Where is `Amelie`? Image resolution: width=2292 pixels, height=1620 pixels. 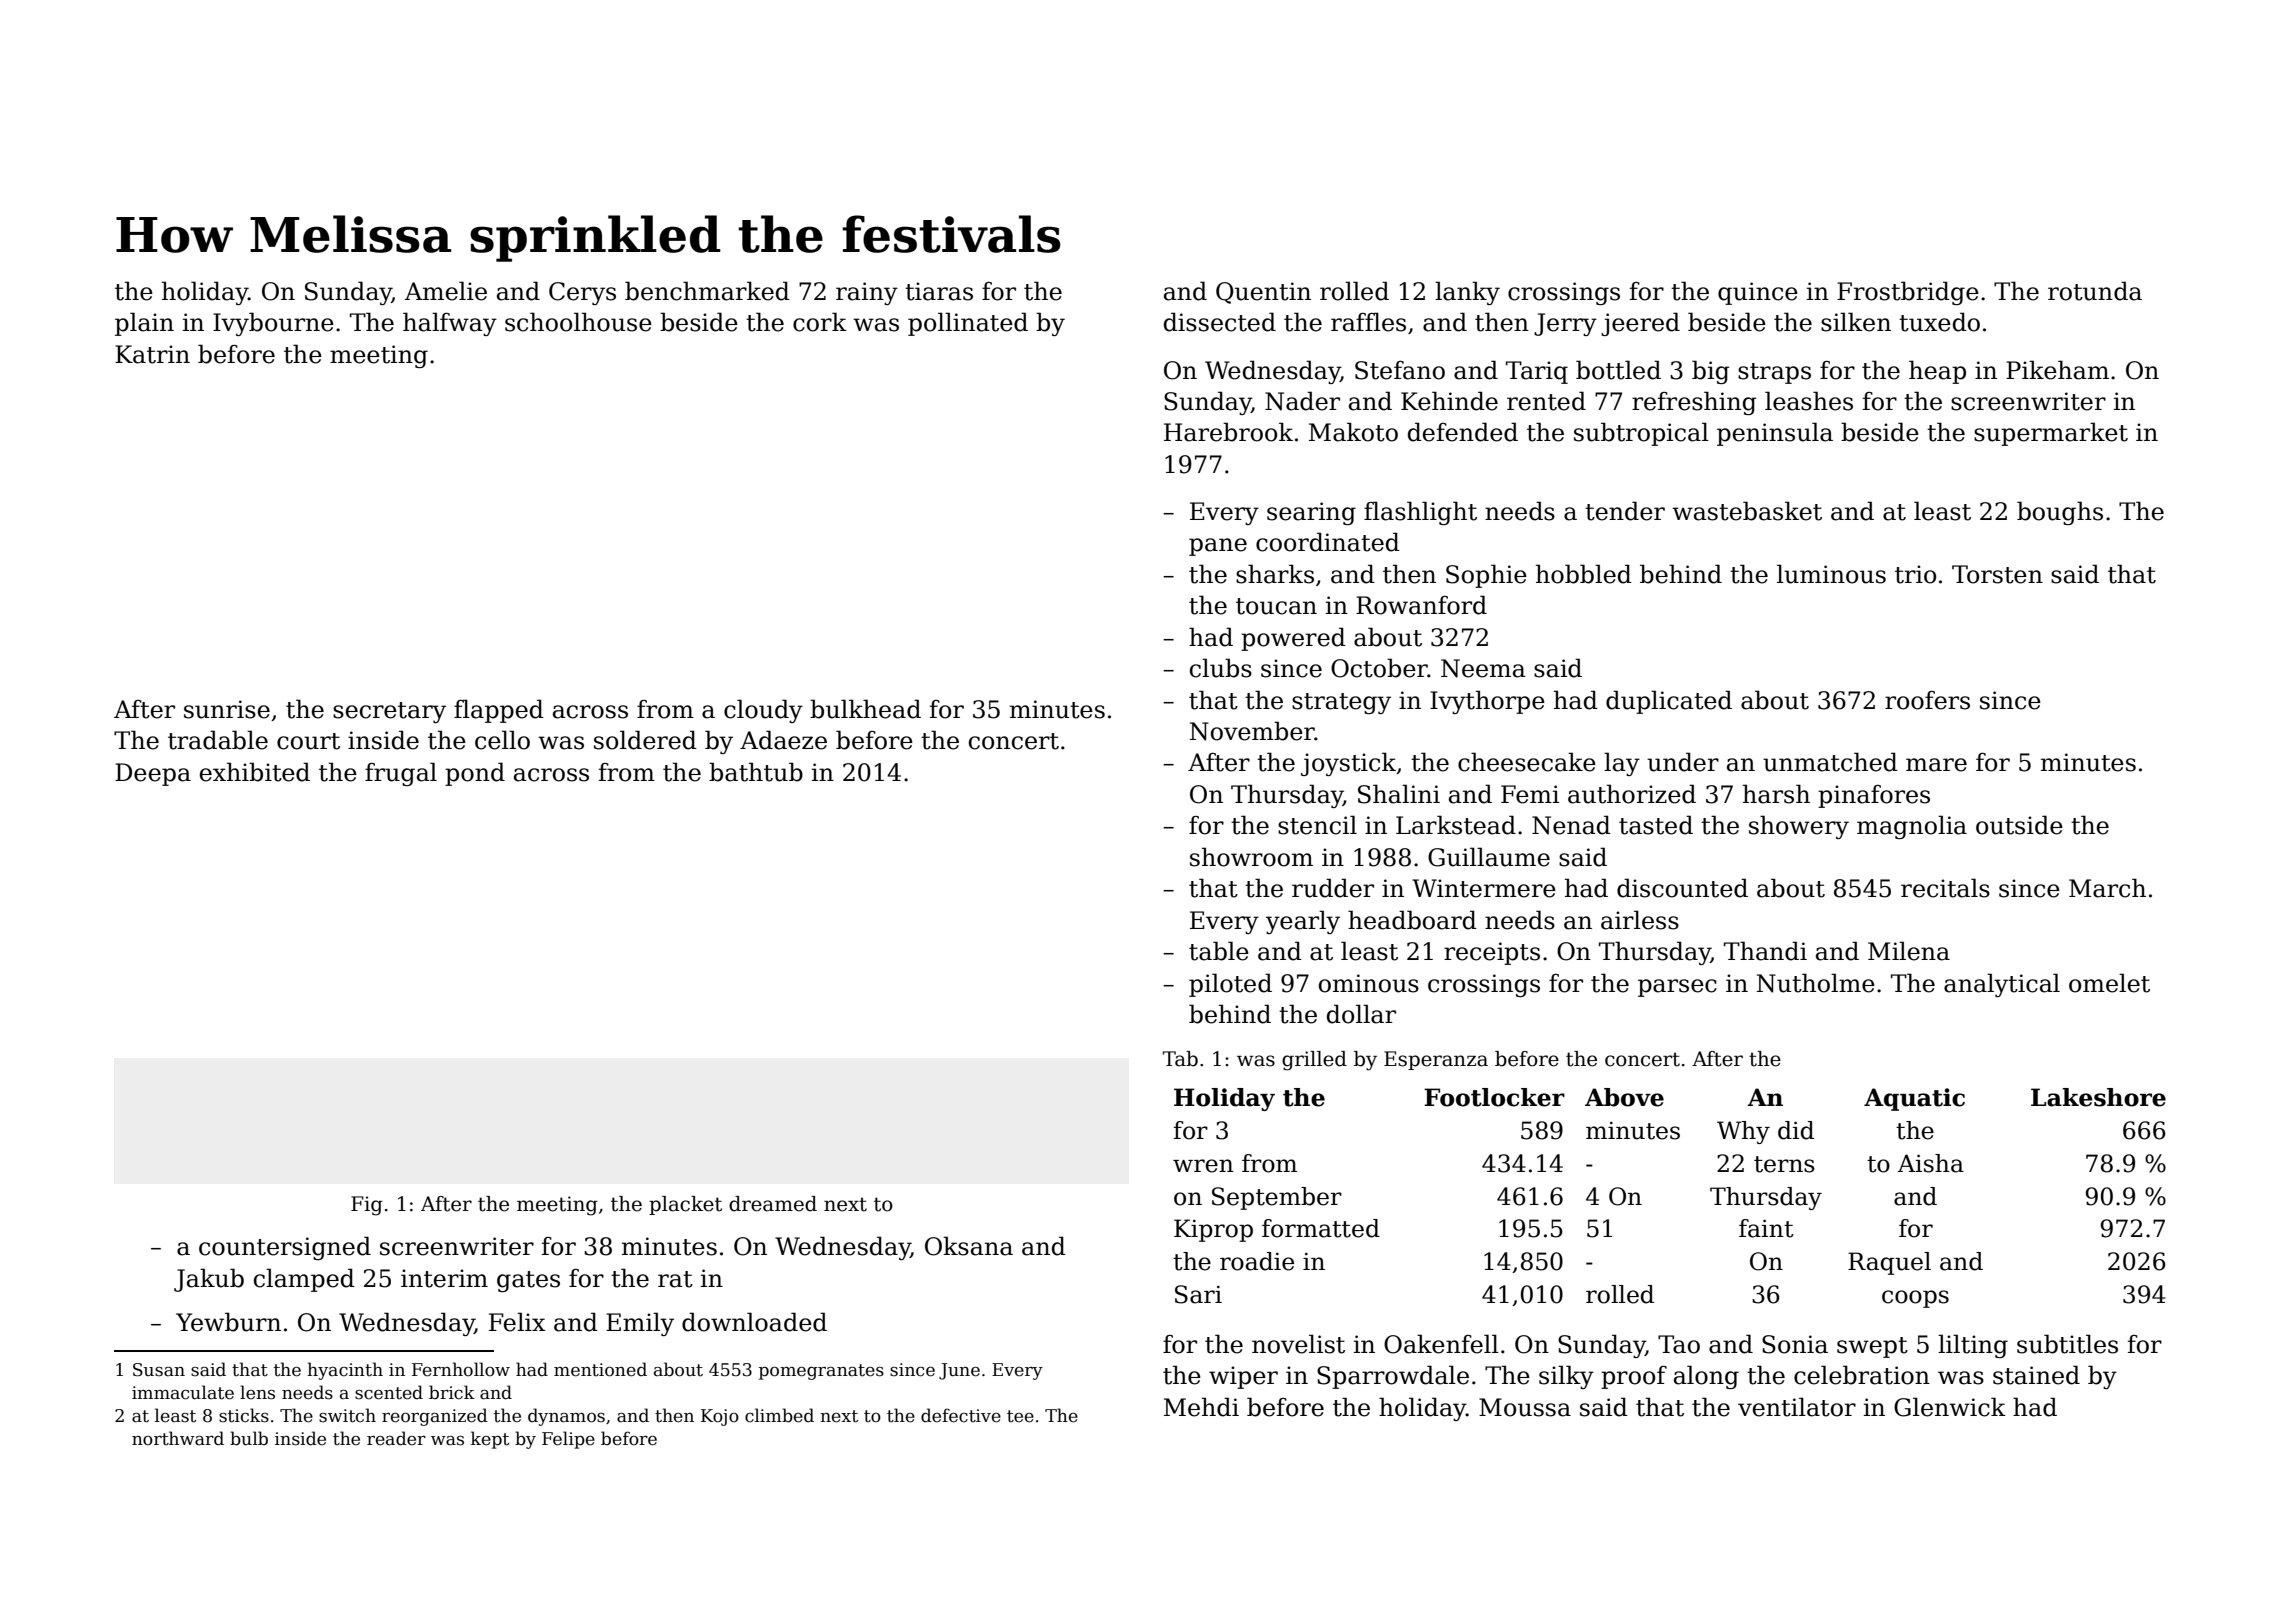 Amelie is located at coordinates (446, 291).
